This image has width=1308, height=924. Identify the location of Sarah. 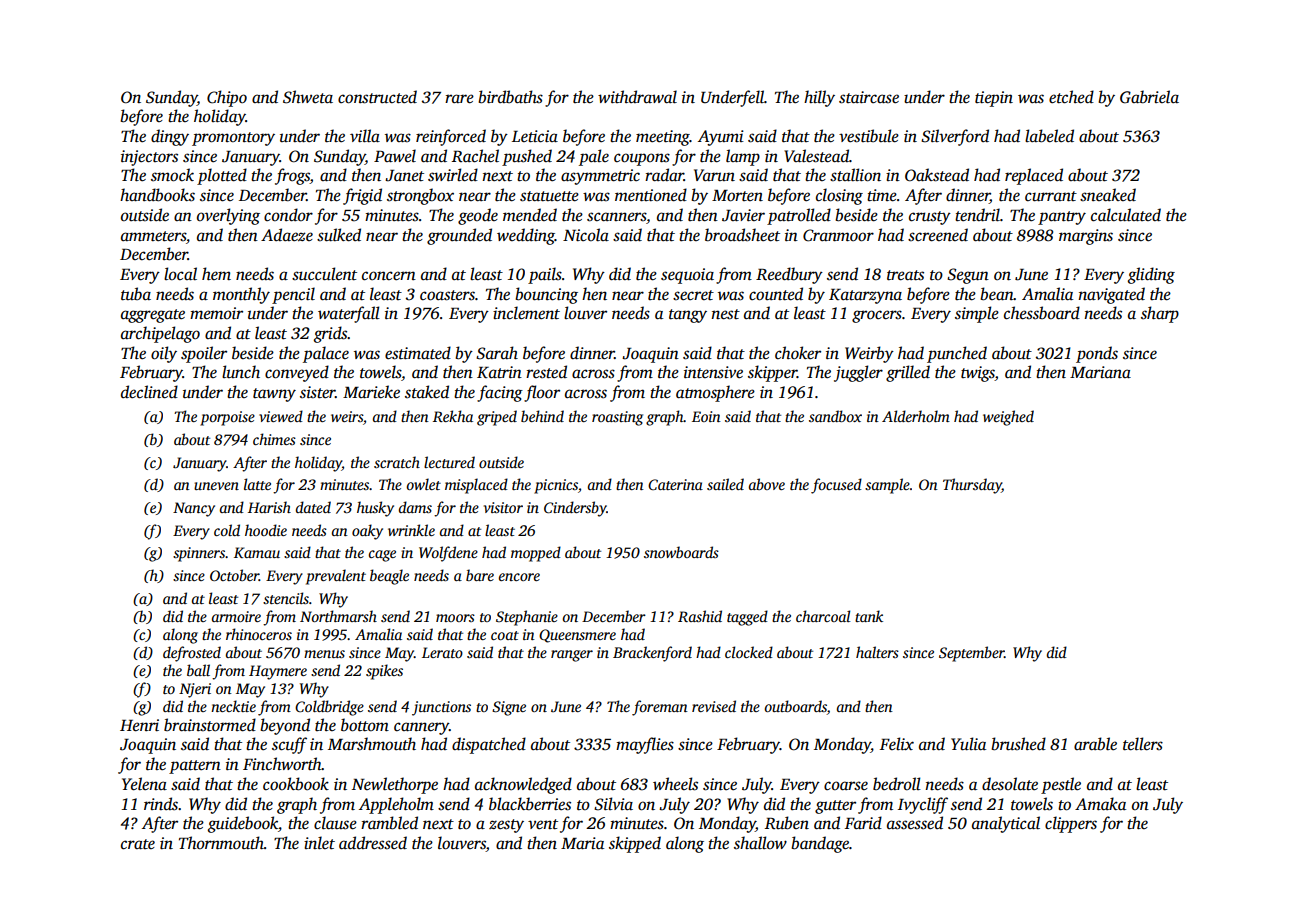
(497, 353).
